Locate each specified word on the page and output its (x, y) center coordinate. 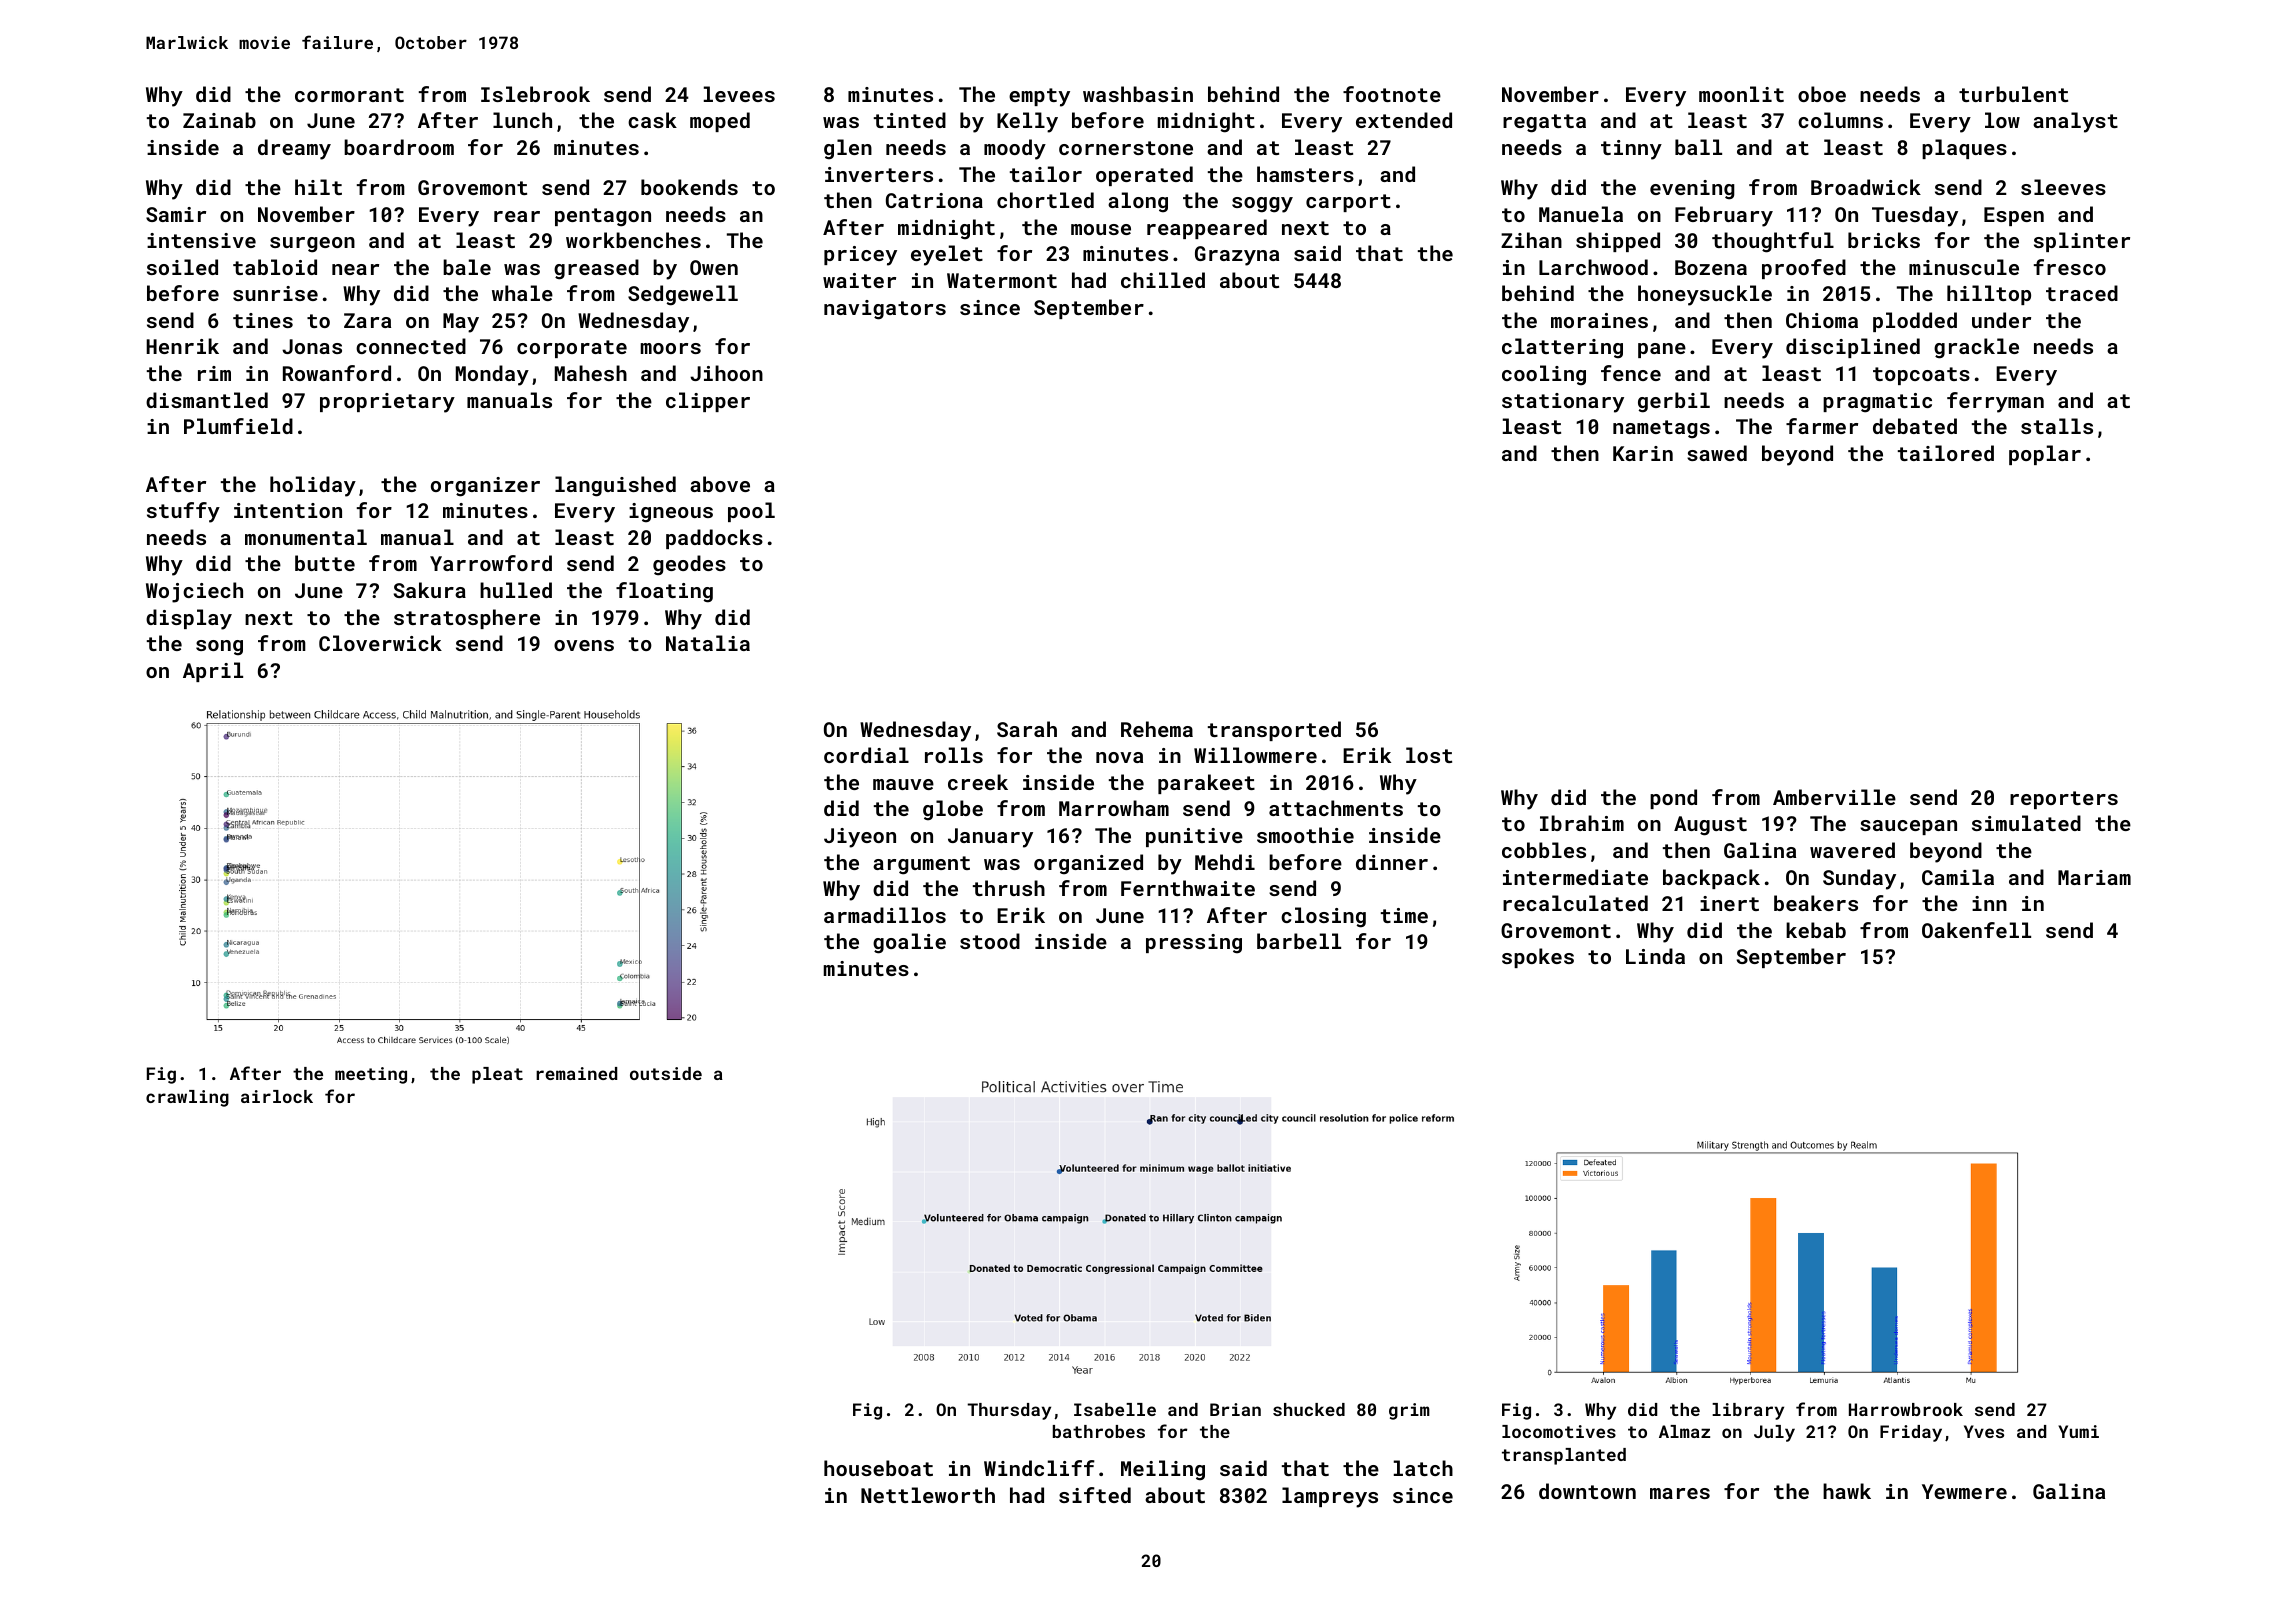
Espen (2014, 216)
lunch (522, 120)
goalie (909, 943)
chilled (1163, 280)
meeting (371, 1075)
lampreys (1330, 1497)
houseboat (878, 1468)
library (1748, 1411)
